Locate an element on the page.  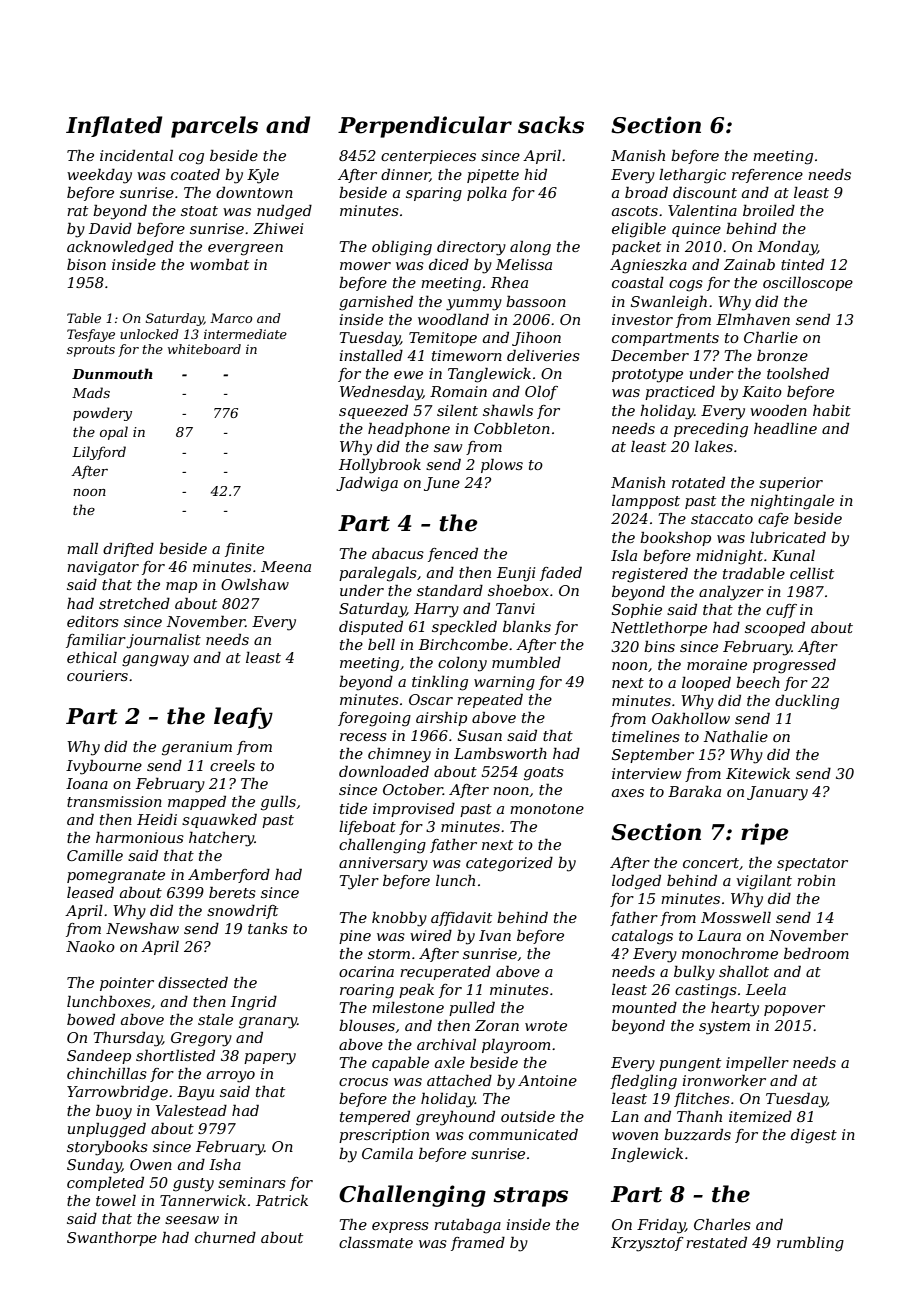
broiled is located at coordinates (769, 210).
